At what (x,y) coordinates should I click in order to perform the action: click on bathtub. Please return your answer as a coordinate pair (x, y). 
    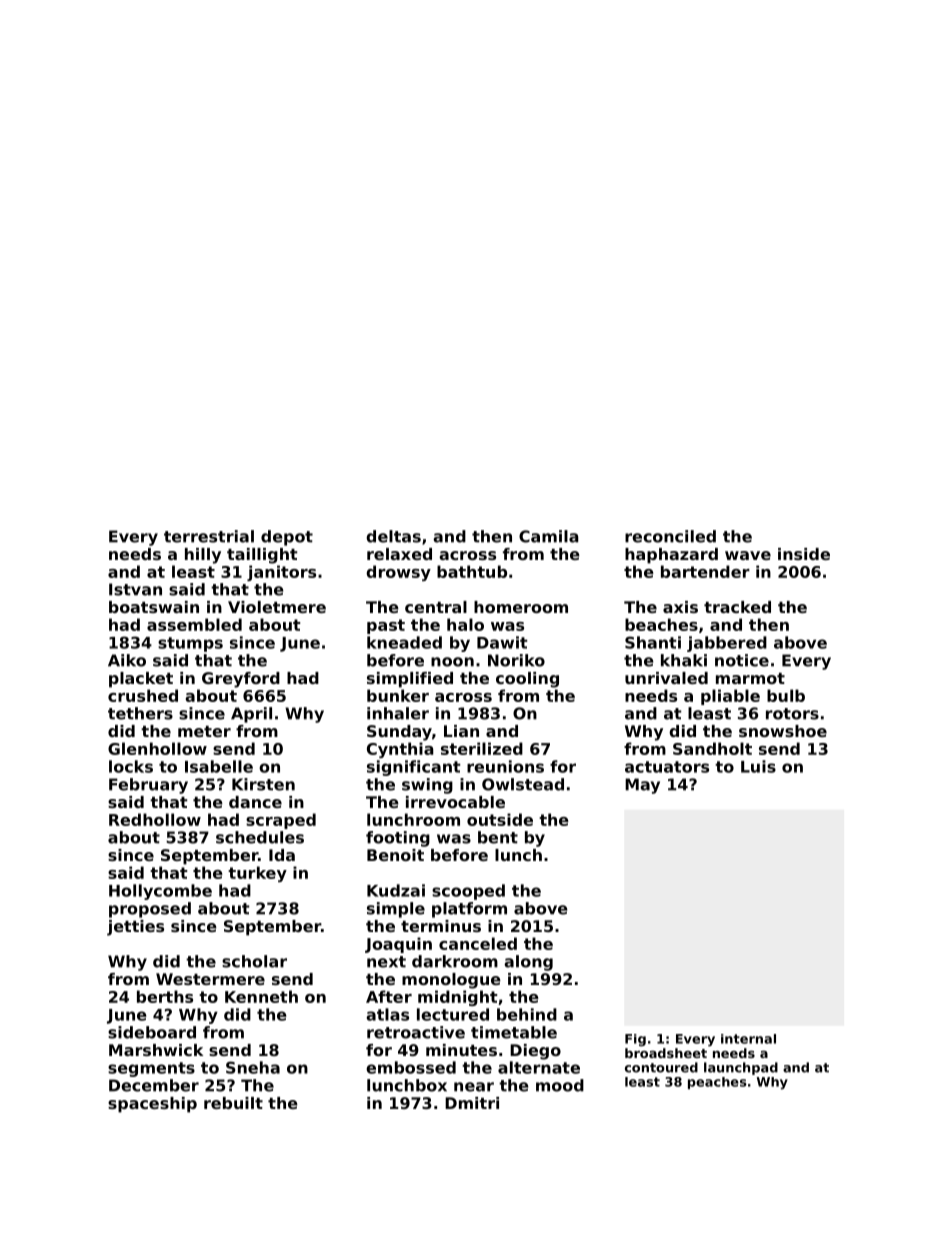
    Looking at the image, I should click on (472, 571).
